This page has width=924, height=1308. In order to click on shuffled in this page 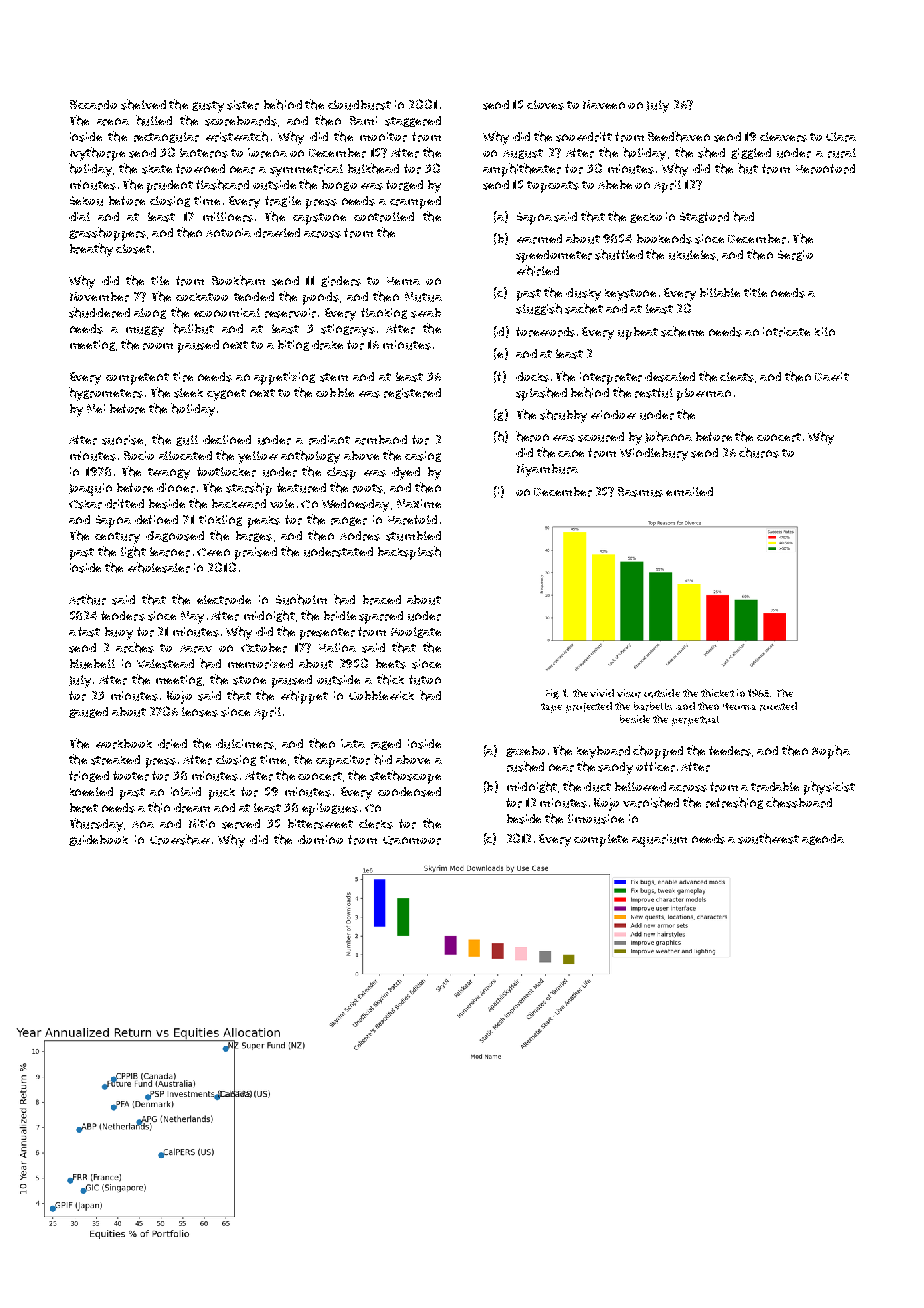, I will do `click(619, 254)`.
